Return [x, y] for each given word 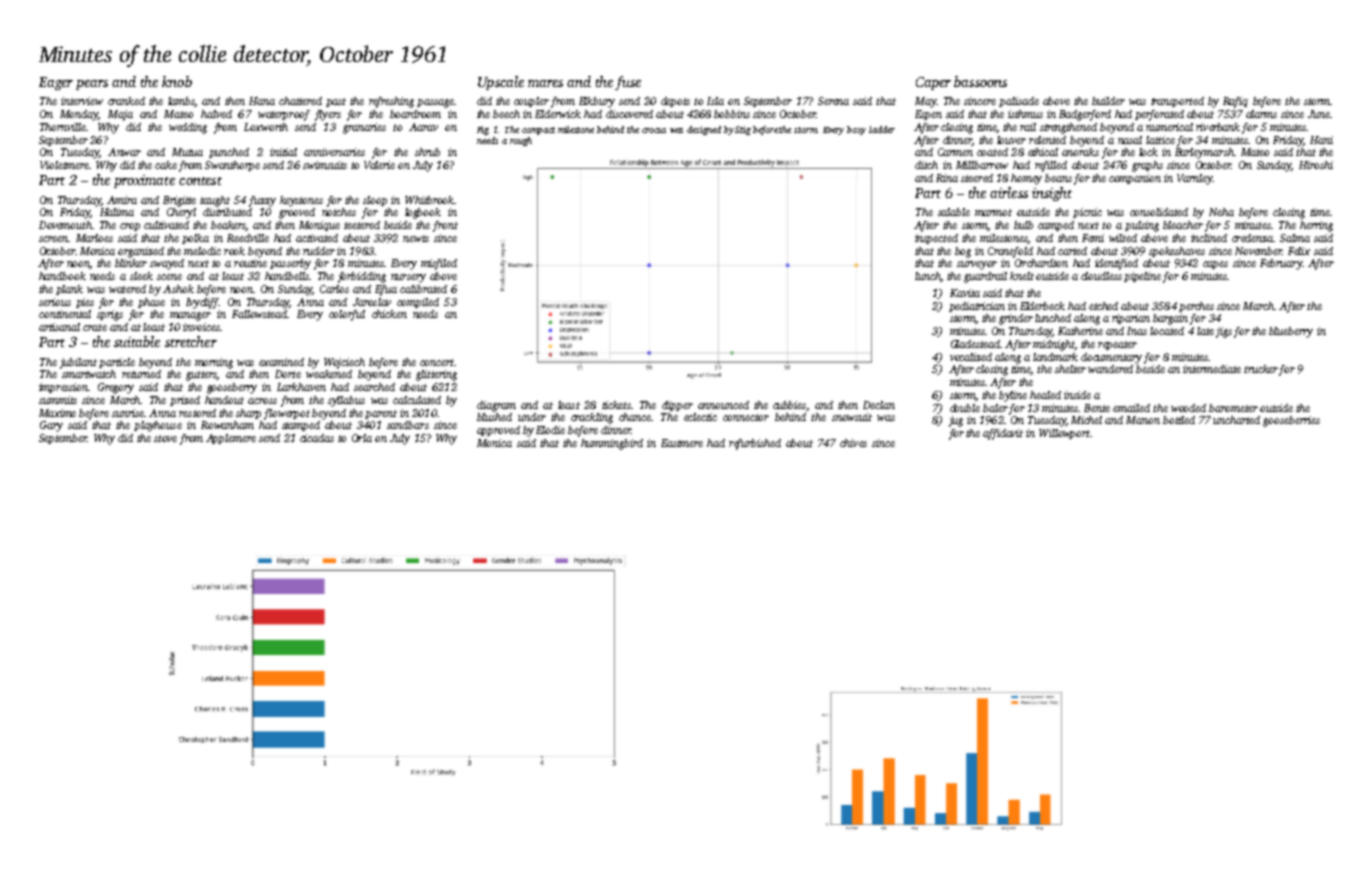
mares [545, 83]
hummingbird [612, 444]
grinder [1016, 319]
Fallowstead [259, 314]
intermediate [1212, 369]
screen [53, 239]
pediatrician [977, 307]
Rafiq [1235, 102]
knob [177, 81]
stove [165, 438]
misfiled [439, 264]
